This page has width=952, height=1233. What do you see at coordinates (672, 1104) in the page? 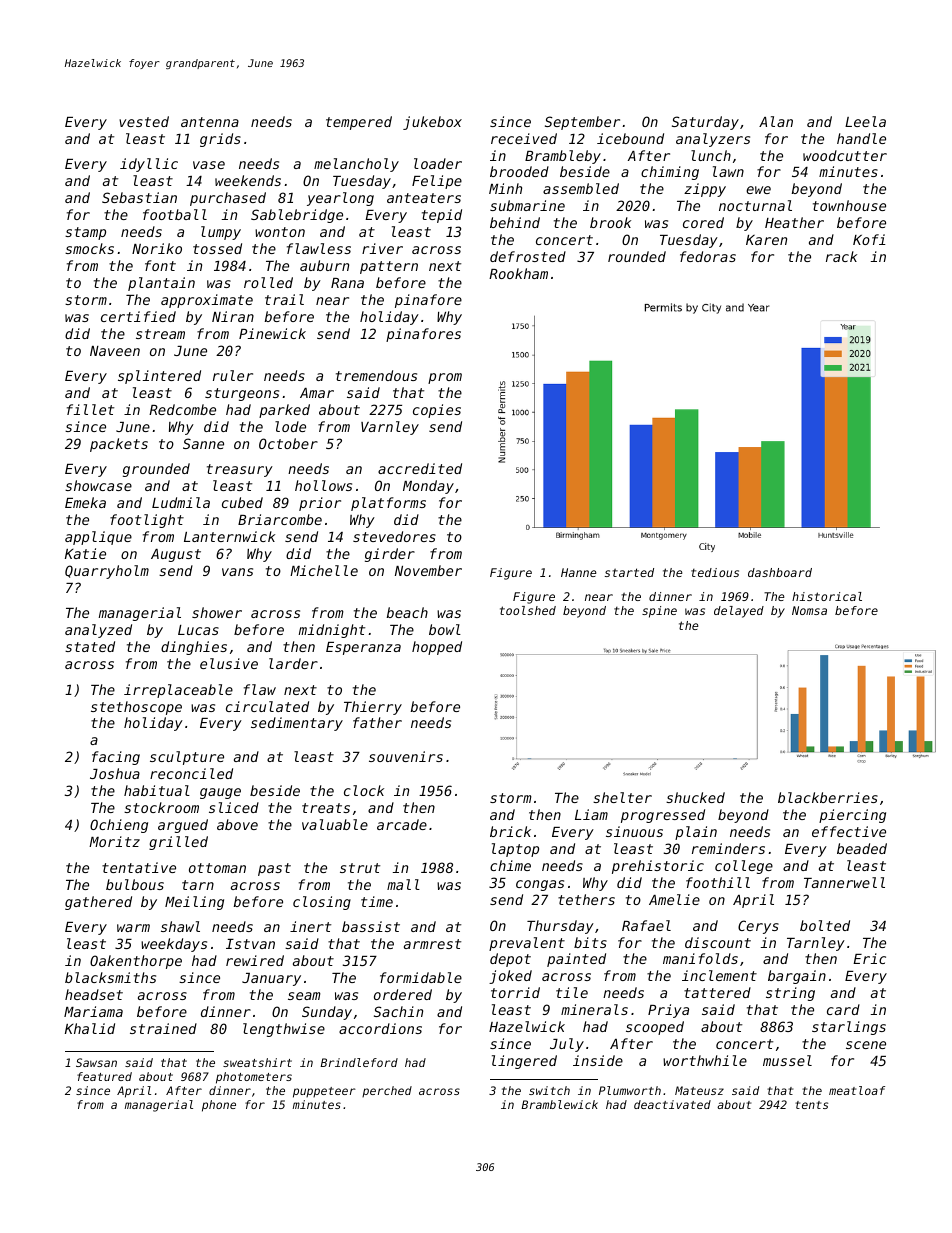
I see `deactivated` at bounding box center [672, 1104].
